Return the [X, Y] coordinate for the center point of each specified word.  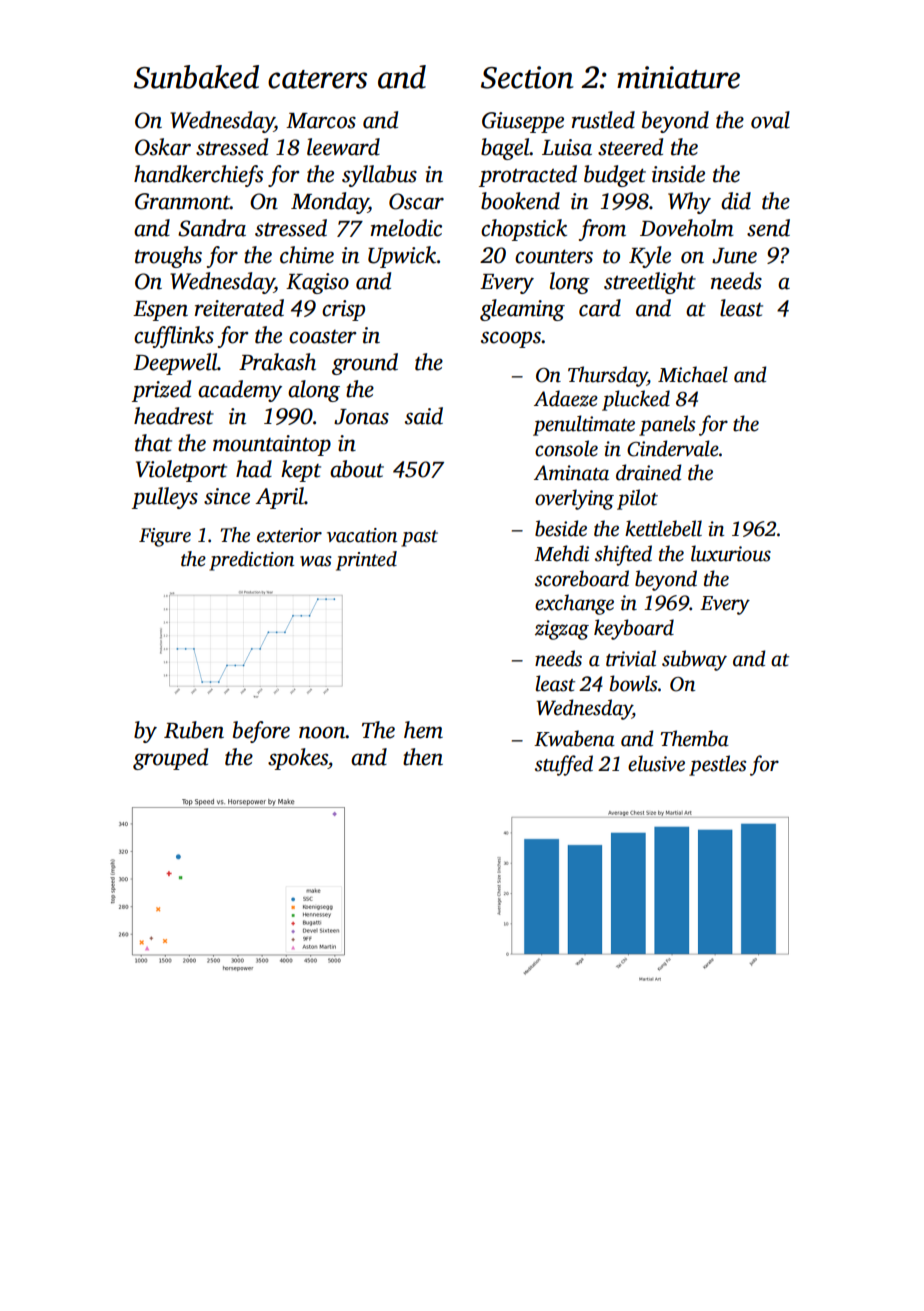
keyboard [634, 629]
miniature [678, 77]
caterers [317, 79]
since [227, 496]
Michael [693, 374]
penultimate [584, 425]
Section [527, 77]
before [261, 732]
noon [322, 732]
